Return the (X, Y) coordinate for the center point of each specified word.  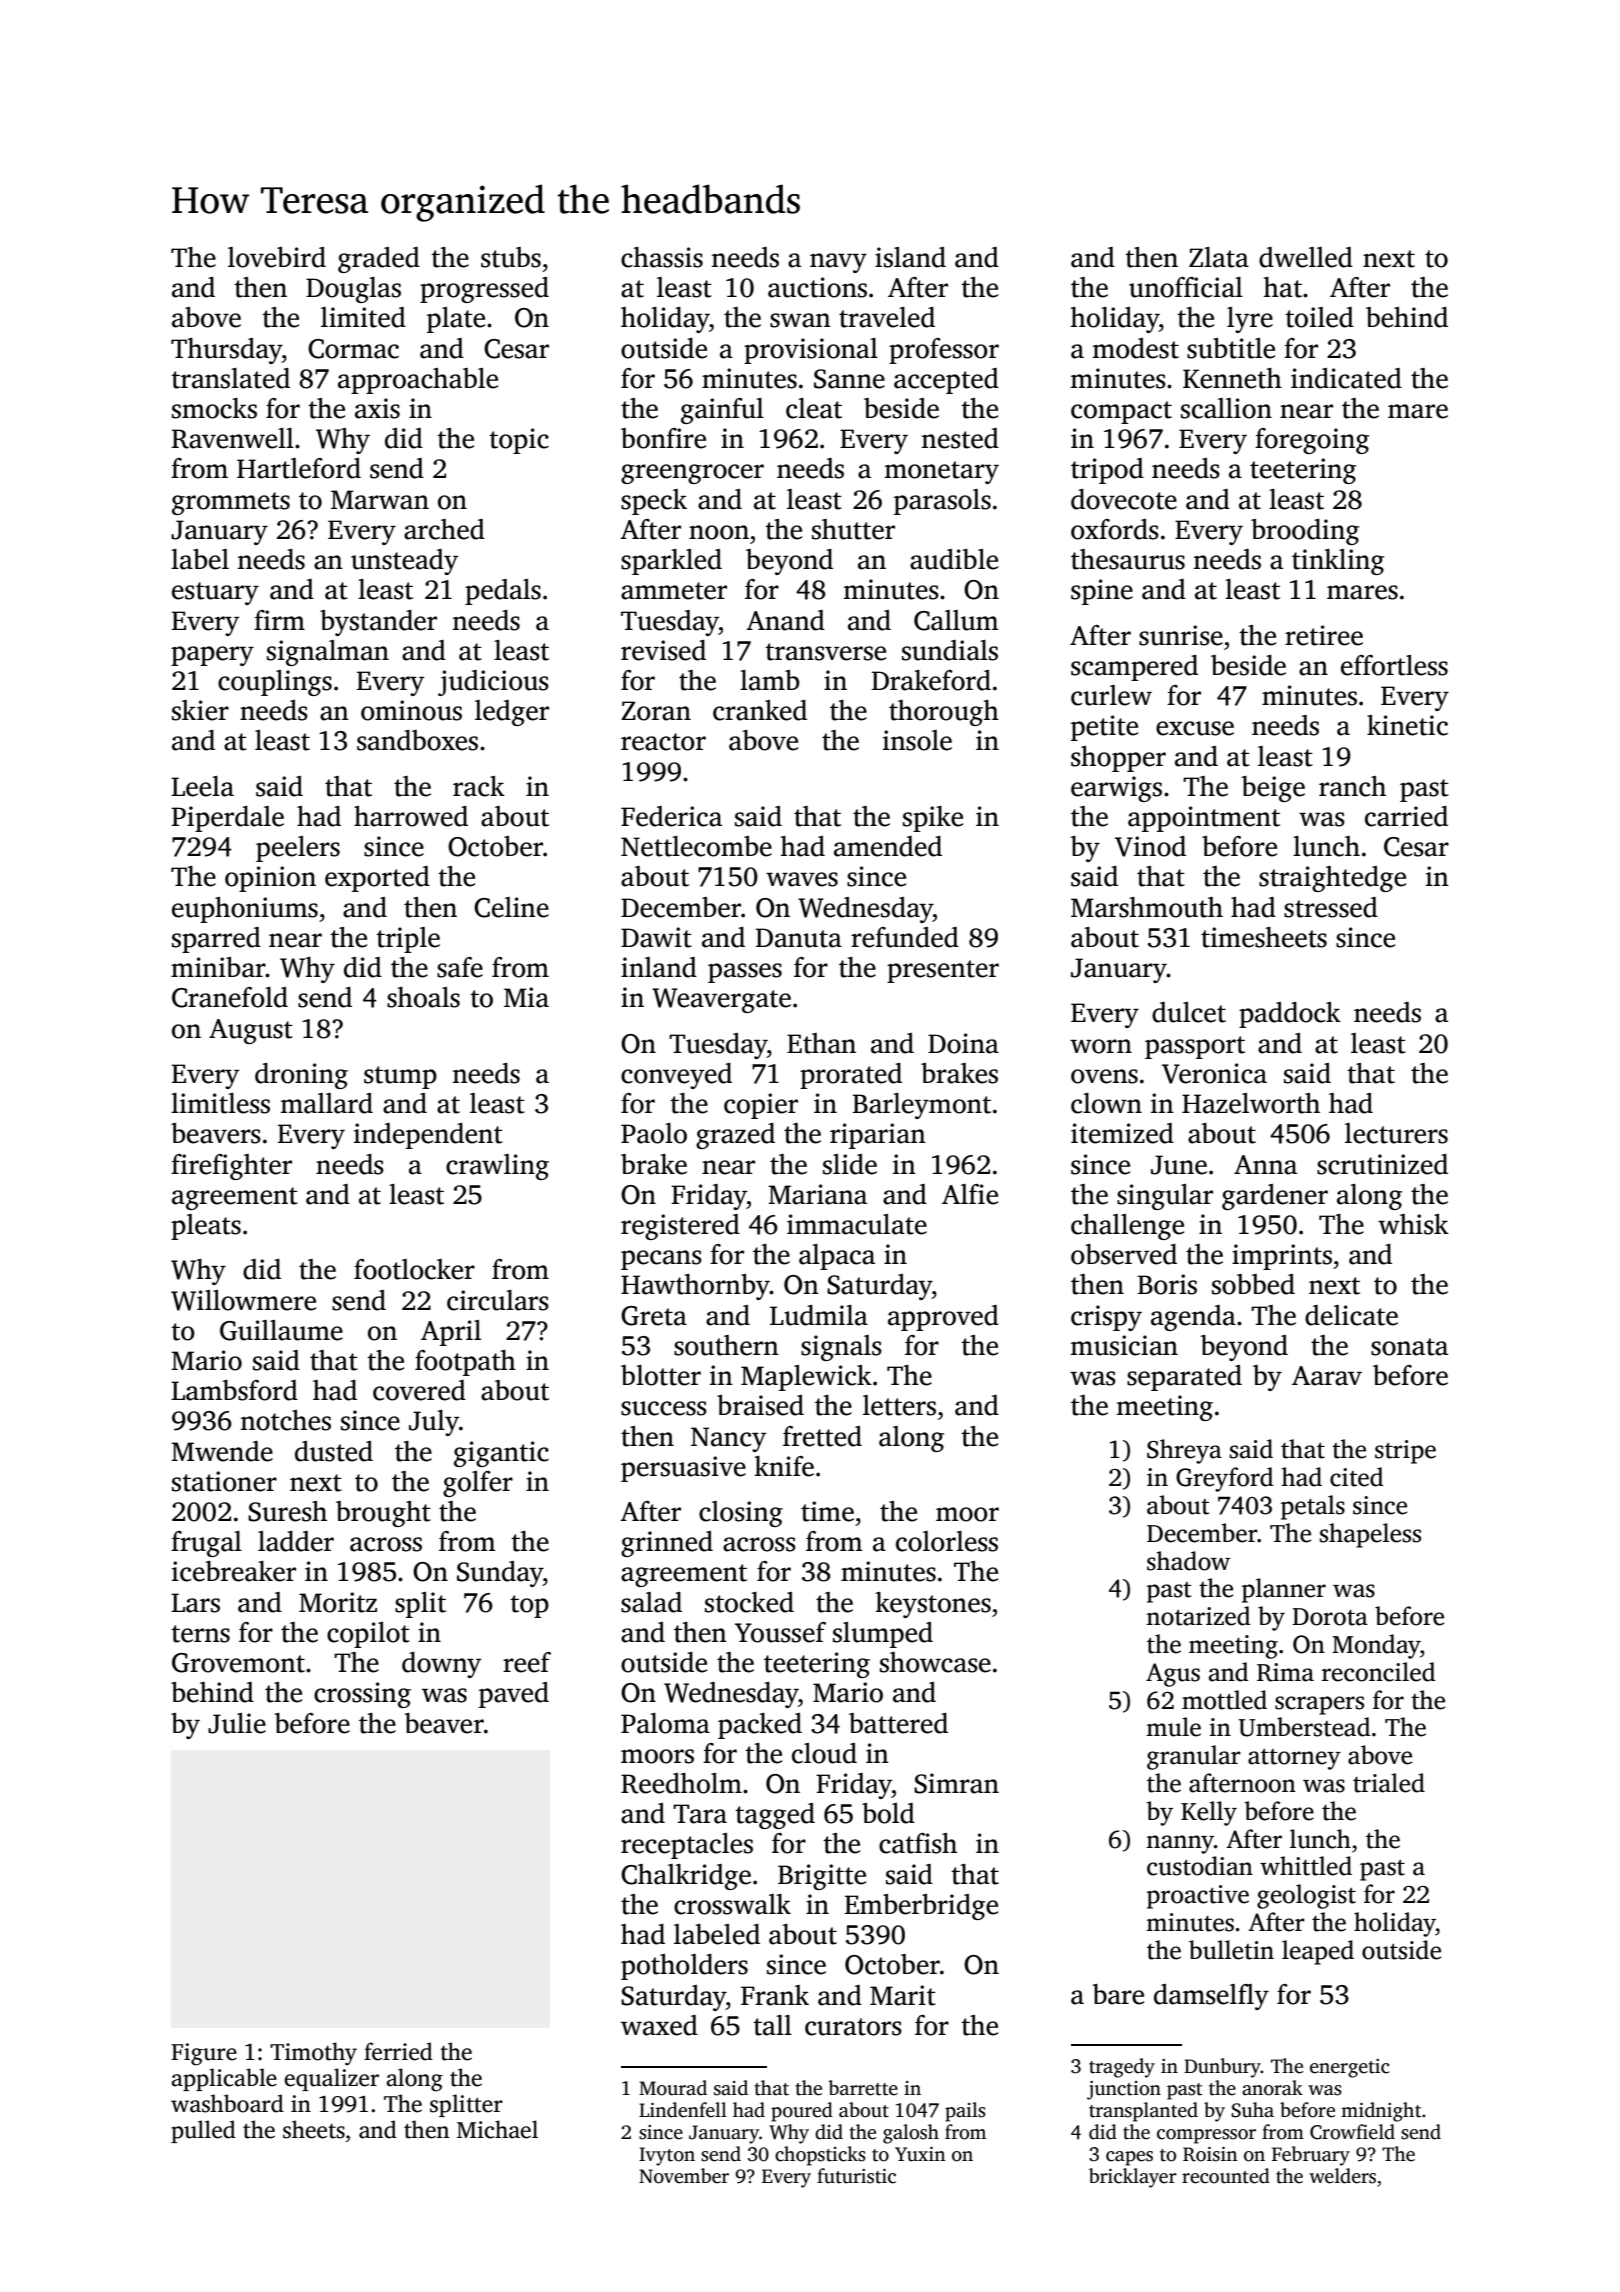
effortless (1394, 665)
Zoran (656, 711)
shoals (423, 997)
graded (379, 260)
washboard (227, 2103)
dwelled (1306, 257)
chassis (662, 257)
